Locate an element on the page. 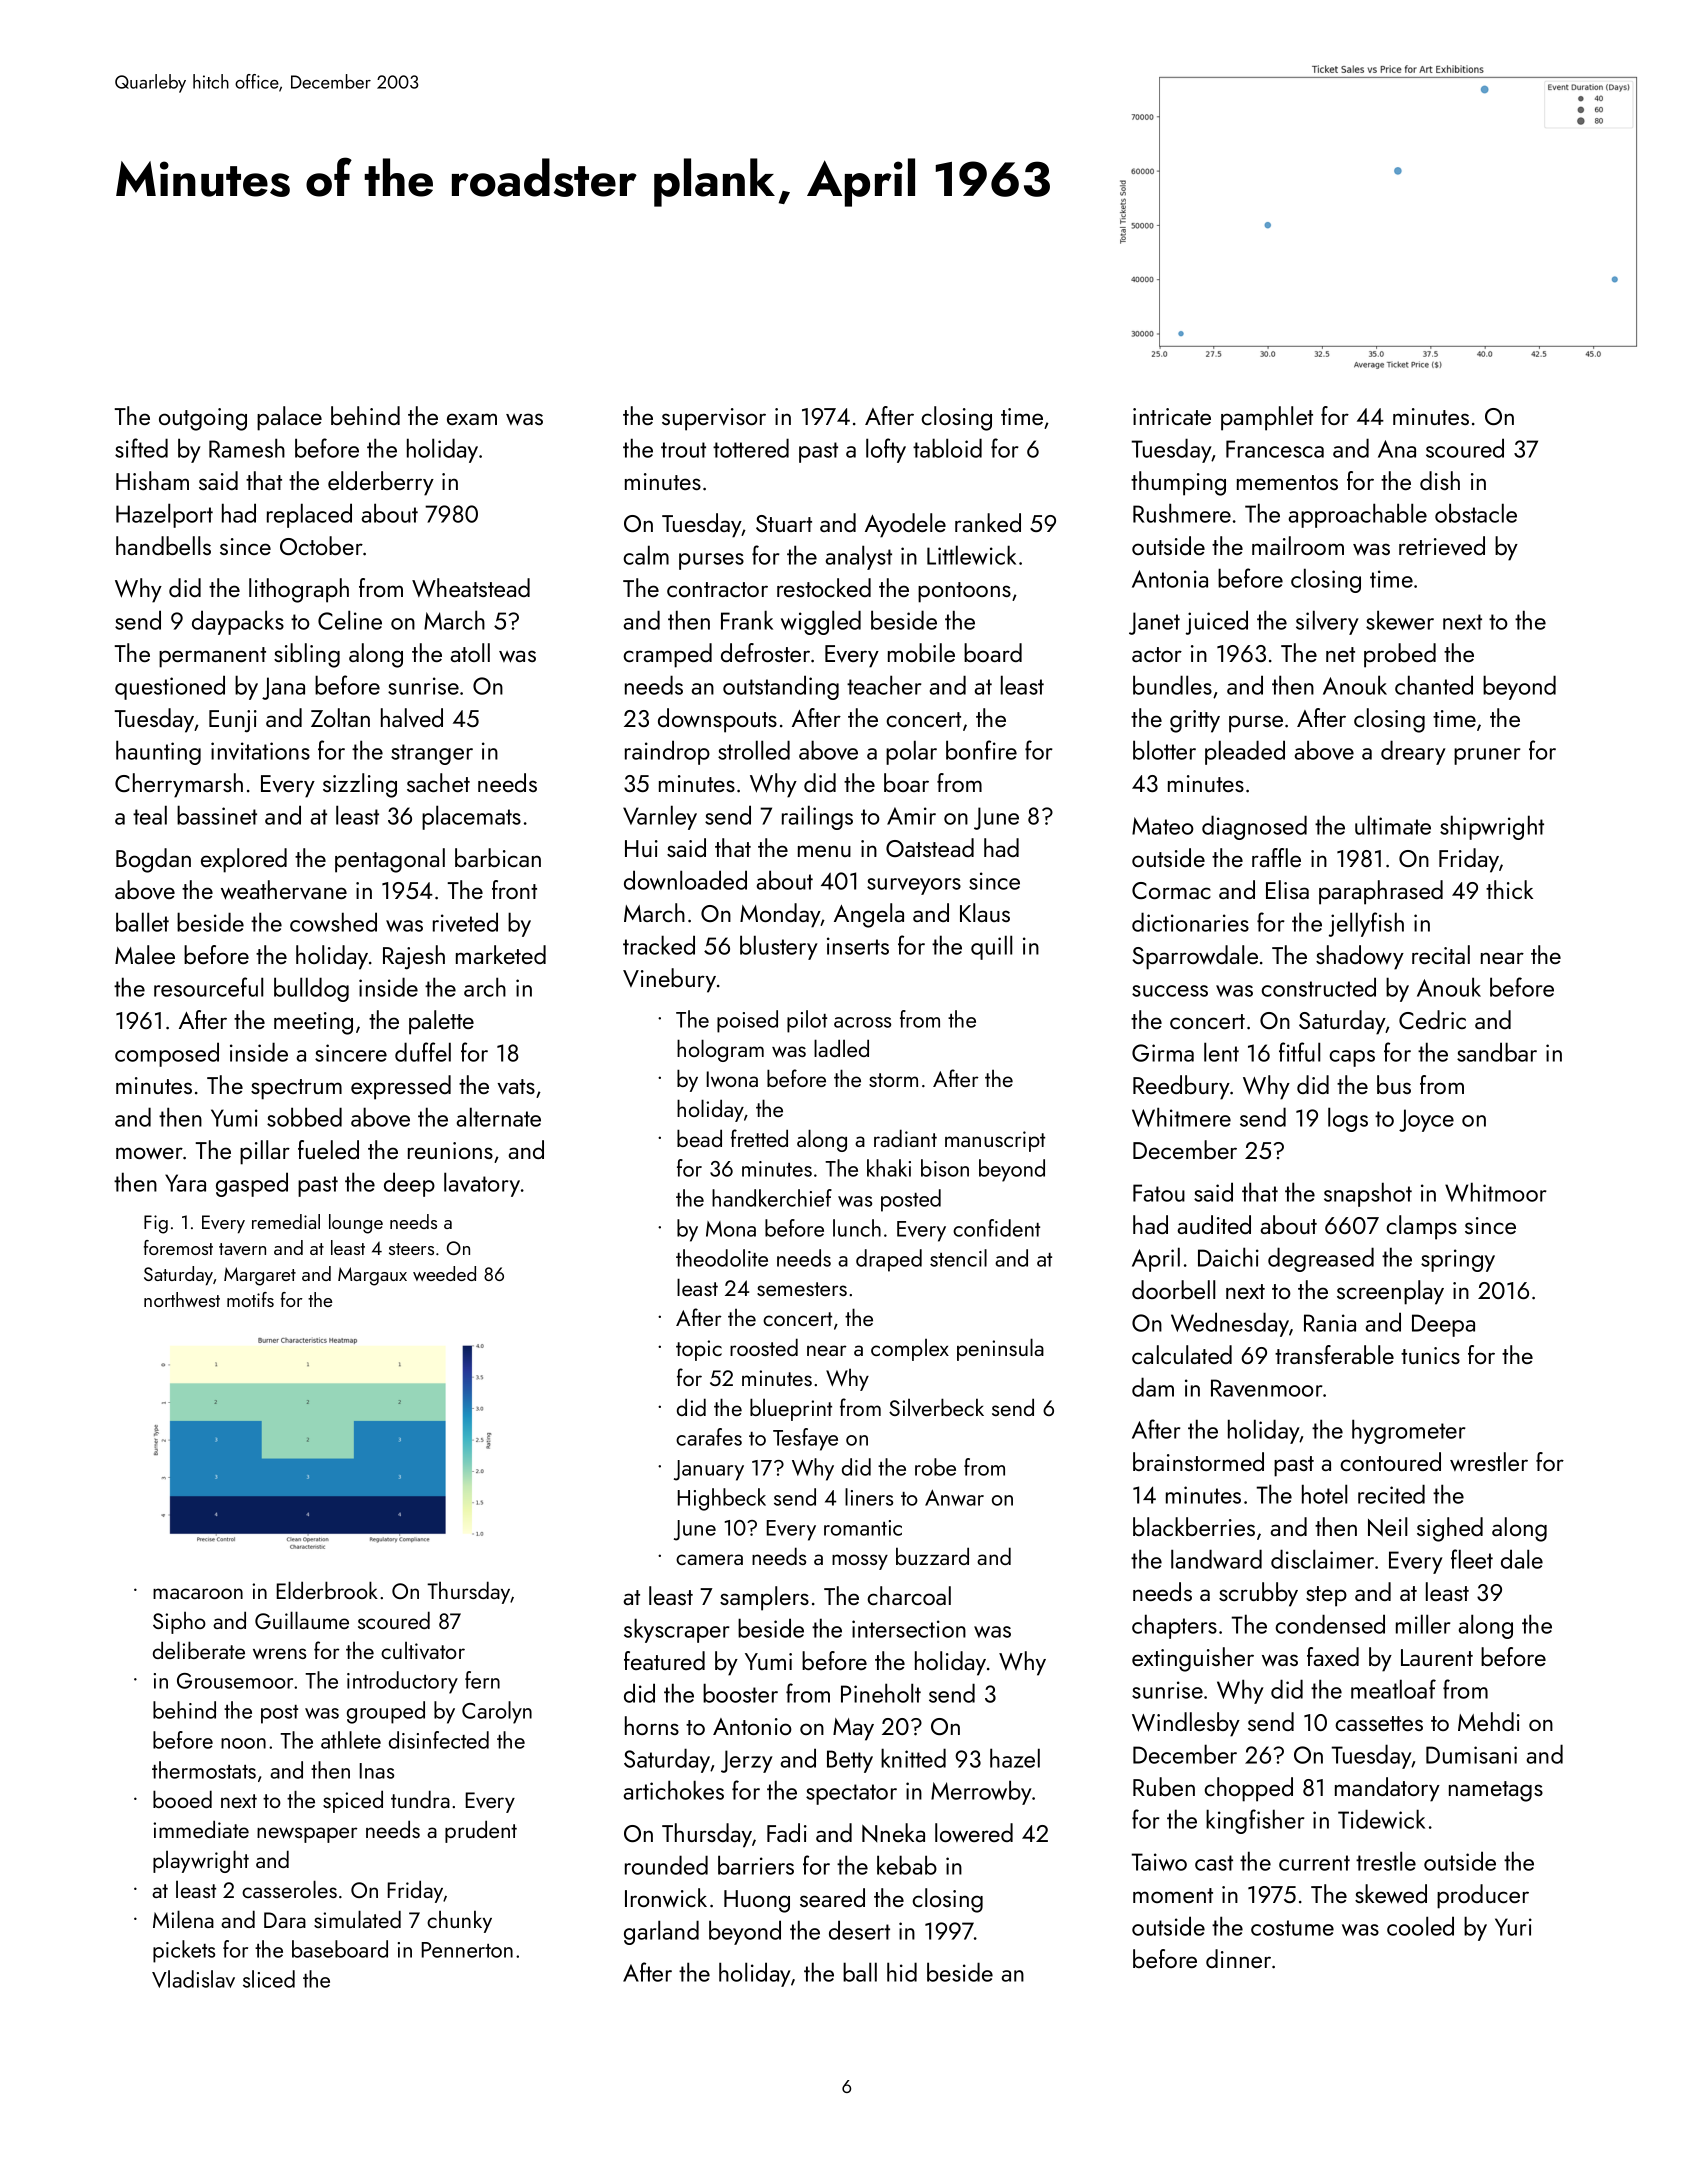  dish is located at coordinates (1440, 480).
